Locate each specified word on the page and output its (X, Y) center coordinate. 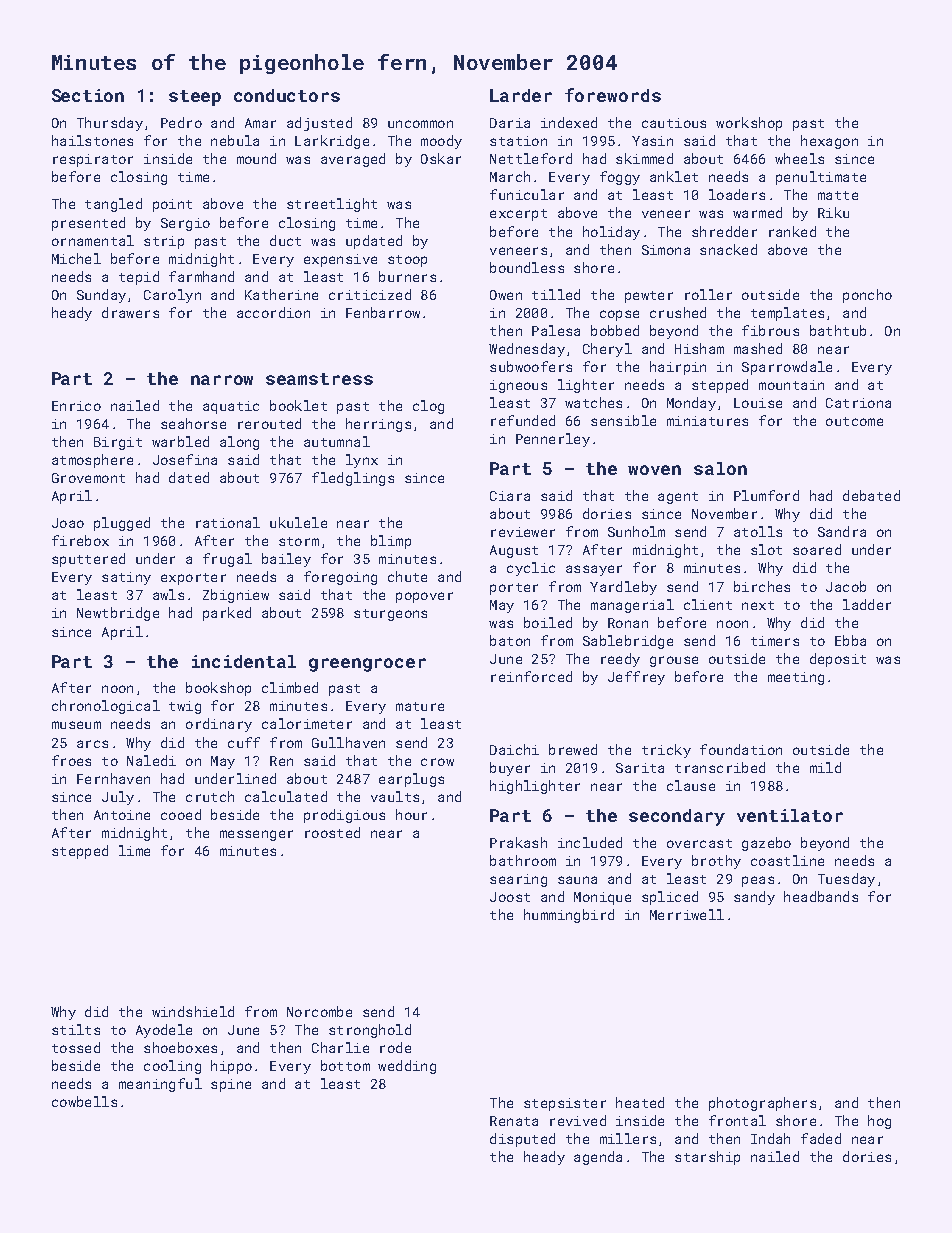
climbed (290, 687)
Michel (76, 258)
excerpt (518, 215)
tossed (76, 1047)
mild (825, 767)
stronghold (370, 1031)
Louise (758, 403)
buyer (510, 769)
